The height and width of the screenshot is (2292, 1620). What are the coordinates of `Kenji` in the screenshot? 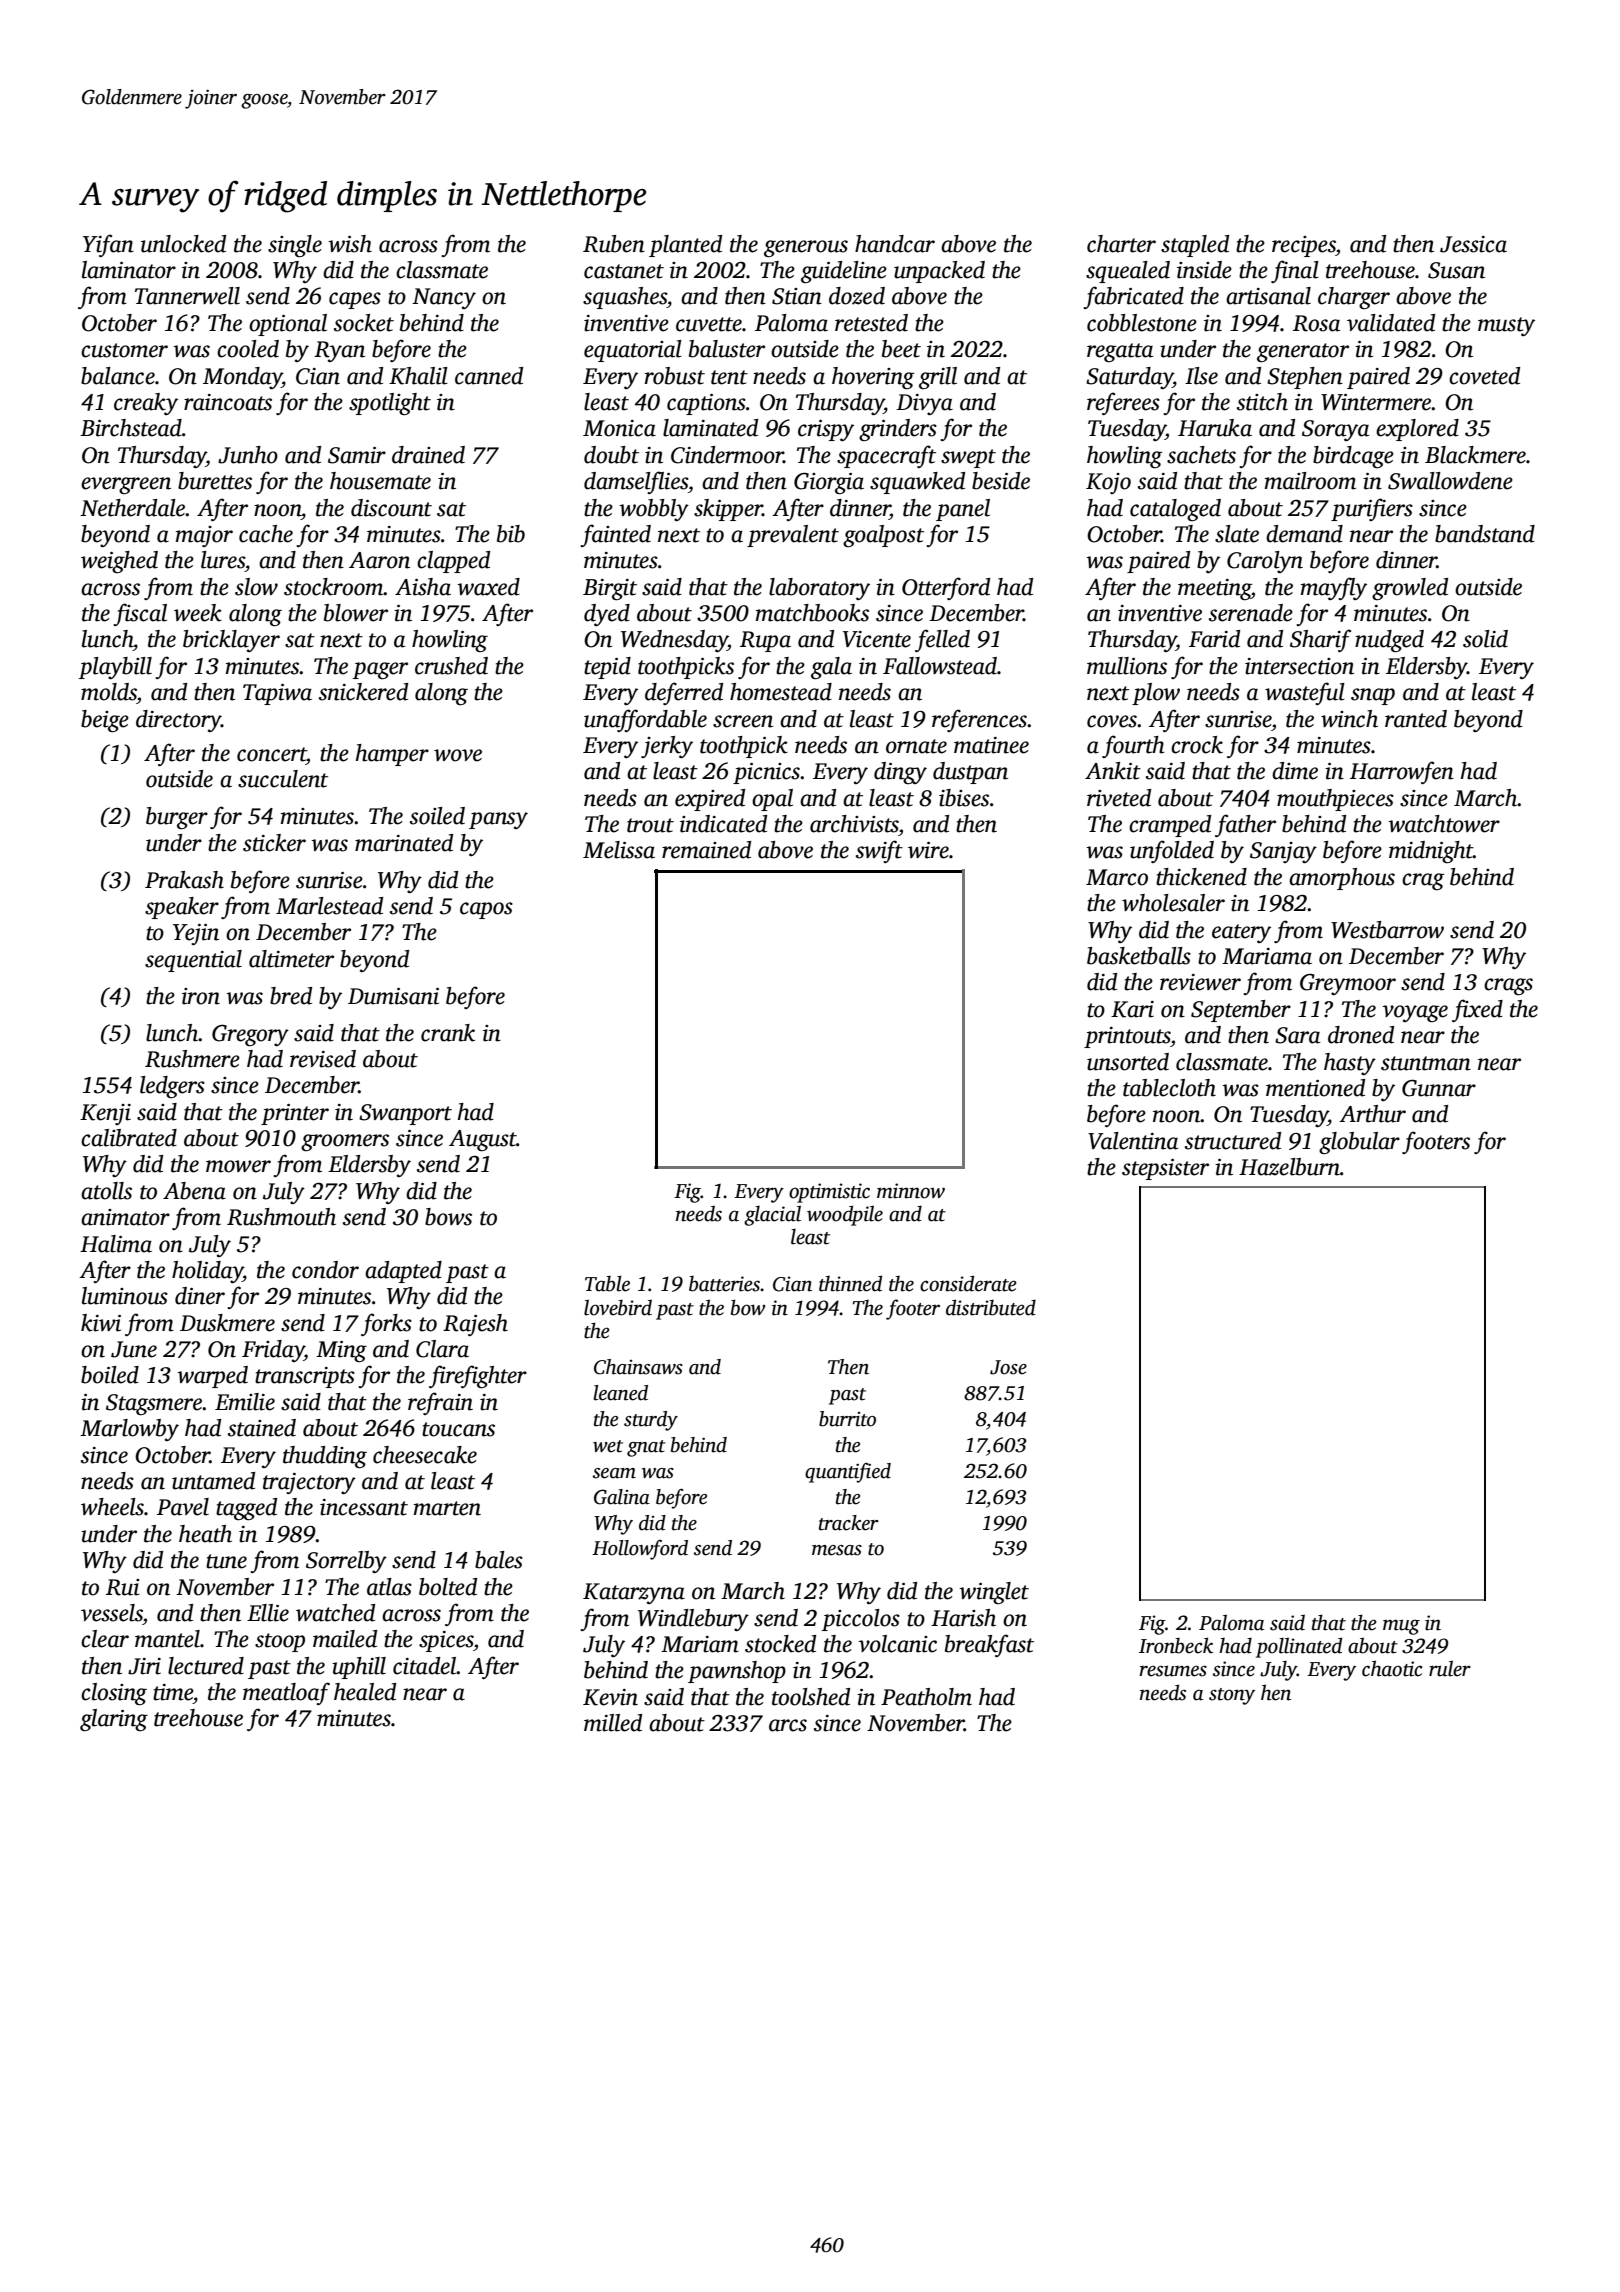 It's located at (105, 1114).
